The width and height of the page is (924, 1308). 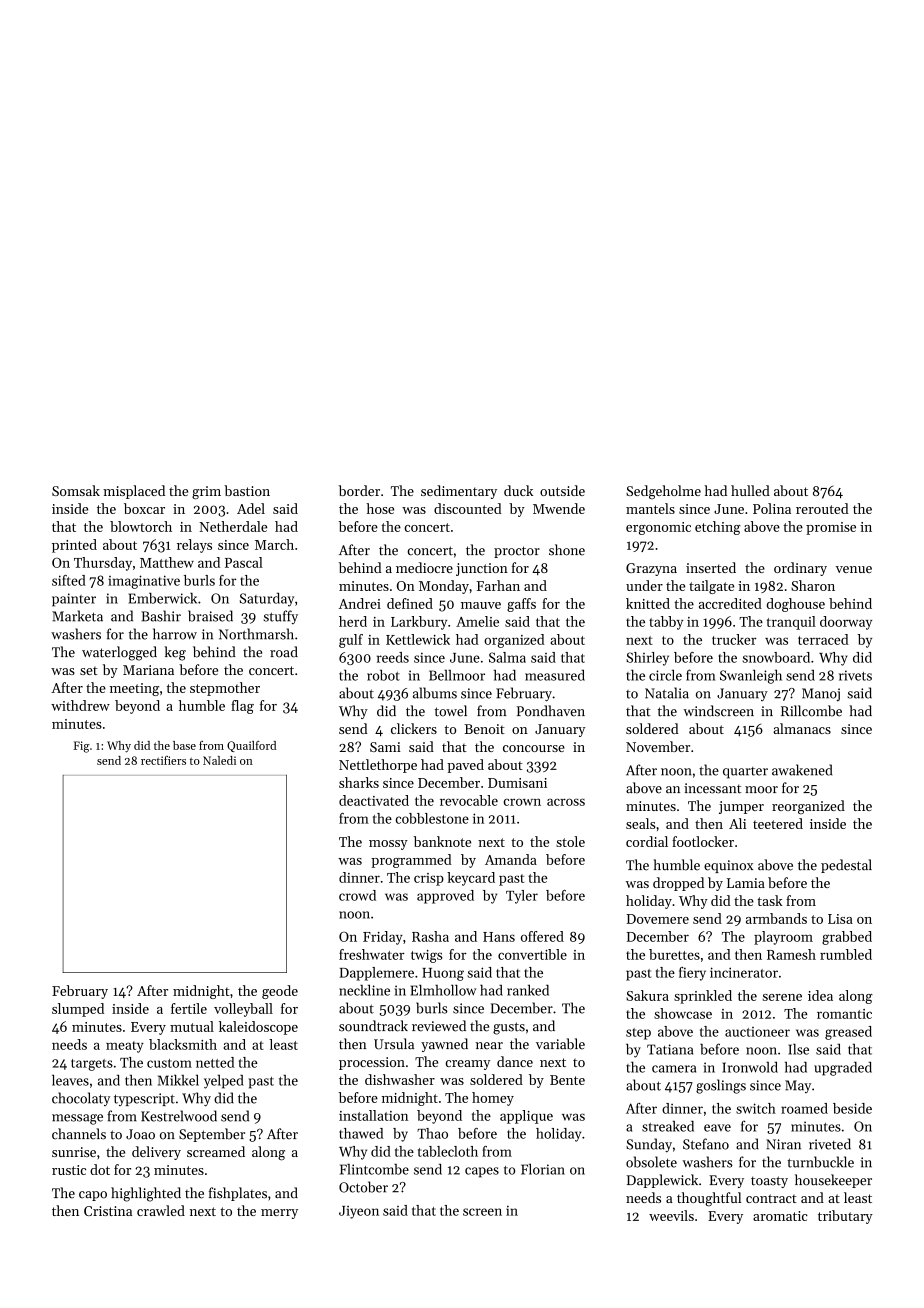 I want to click on grim, so click(x=206, y=493).
